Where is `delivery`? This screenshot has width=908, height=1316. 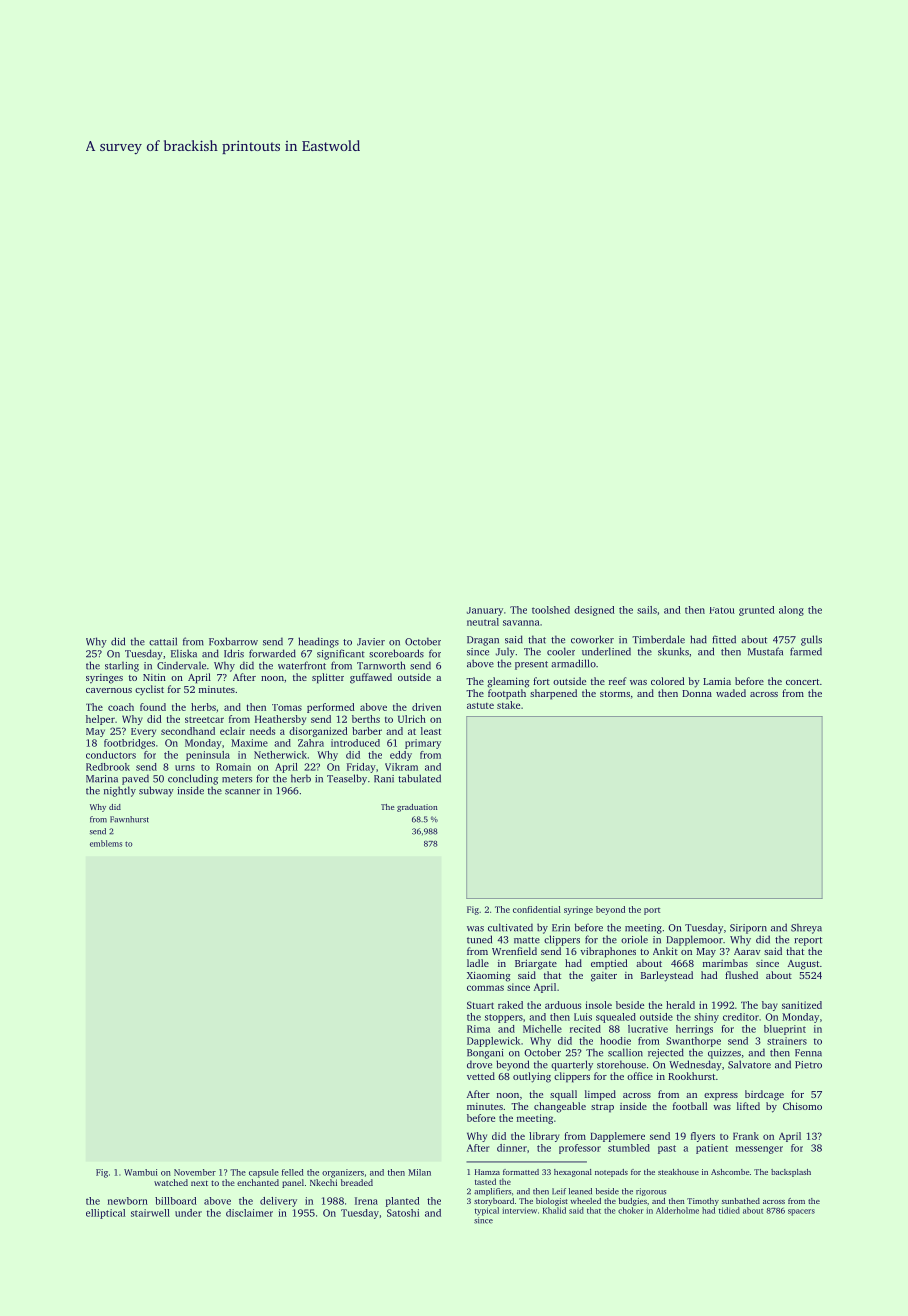 delivery is located at coordinates (278, 1202).
